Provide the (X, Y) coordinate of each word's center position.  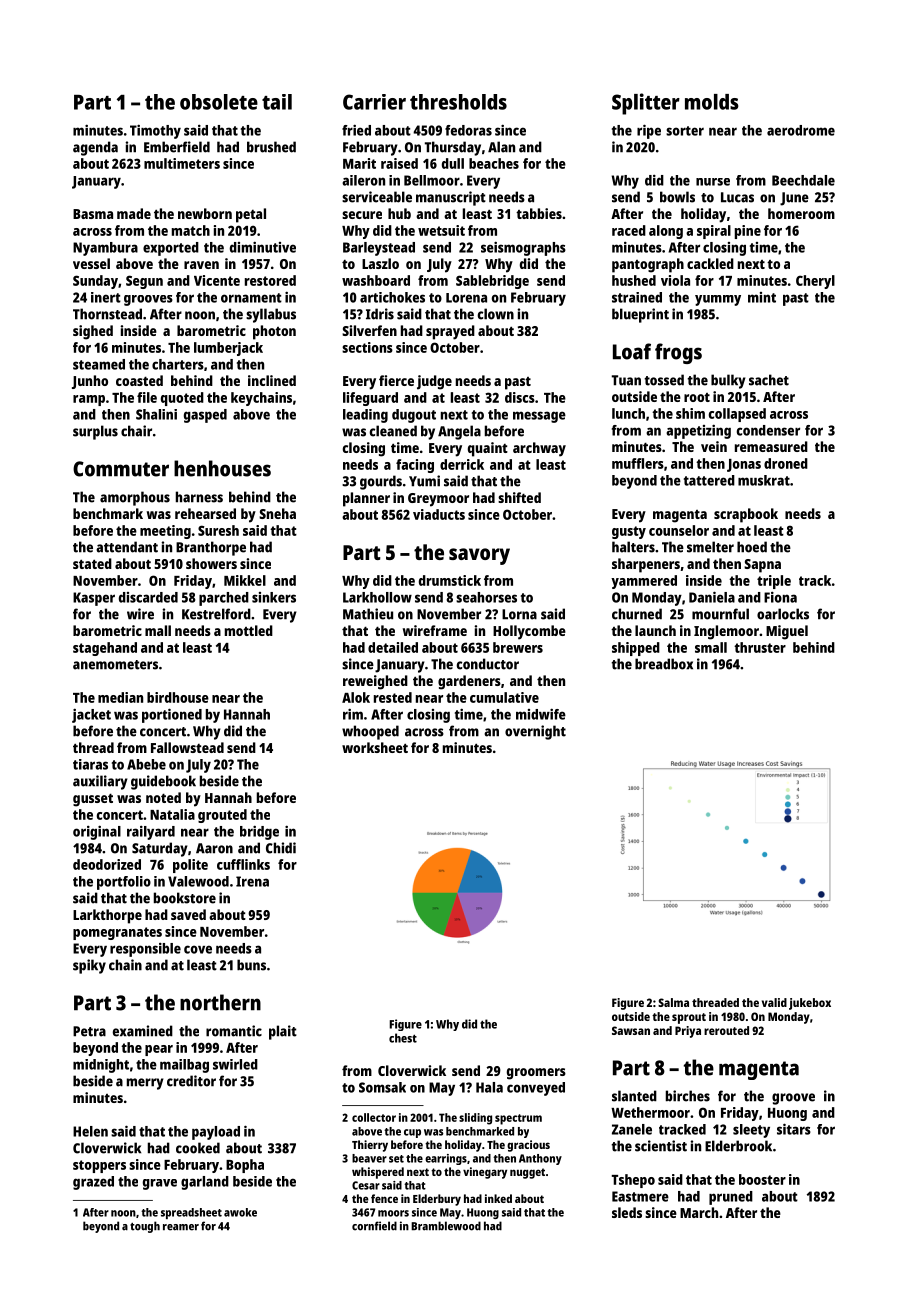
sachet (769, 380)
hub (399, 213)
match (191, 230)
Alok (356, 697)
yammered (644, 582)
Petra (89, 1031)
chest (403, 1038)
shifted (519, 497)
